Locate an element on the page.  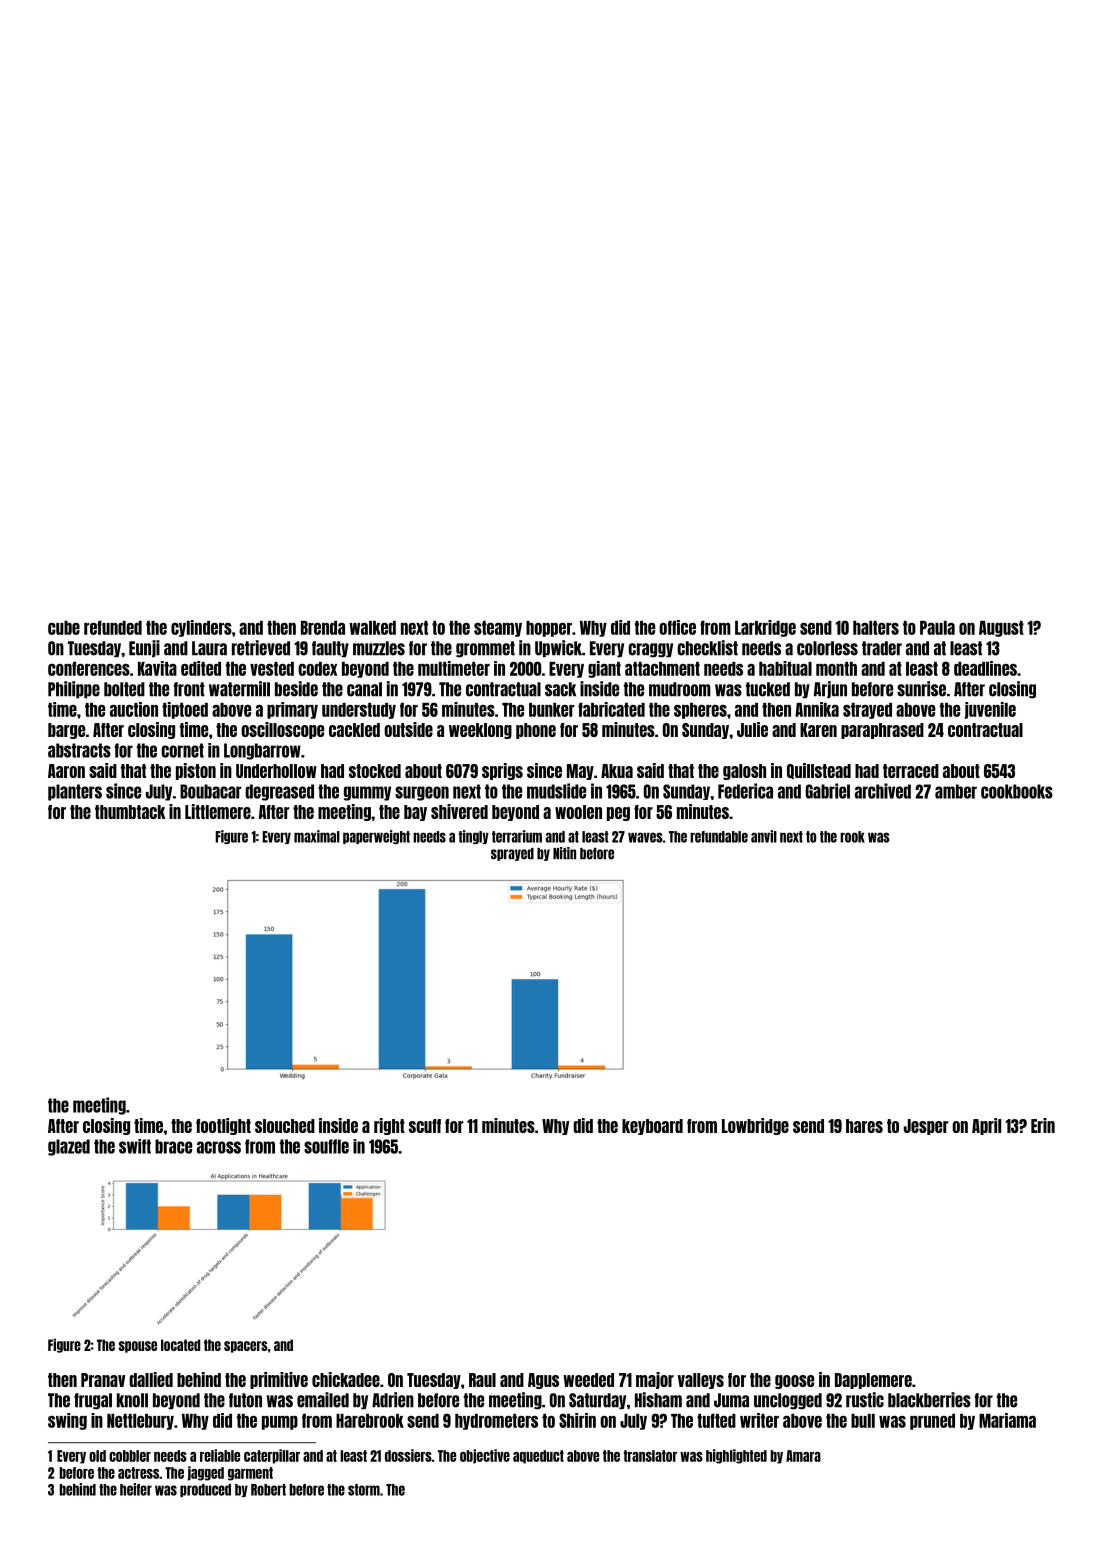
thumbtack is located at coordinates (130, 812).
